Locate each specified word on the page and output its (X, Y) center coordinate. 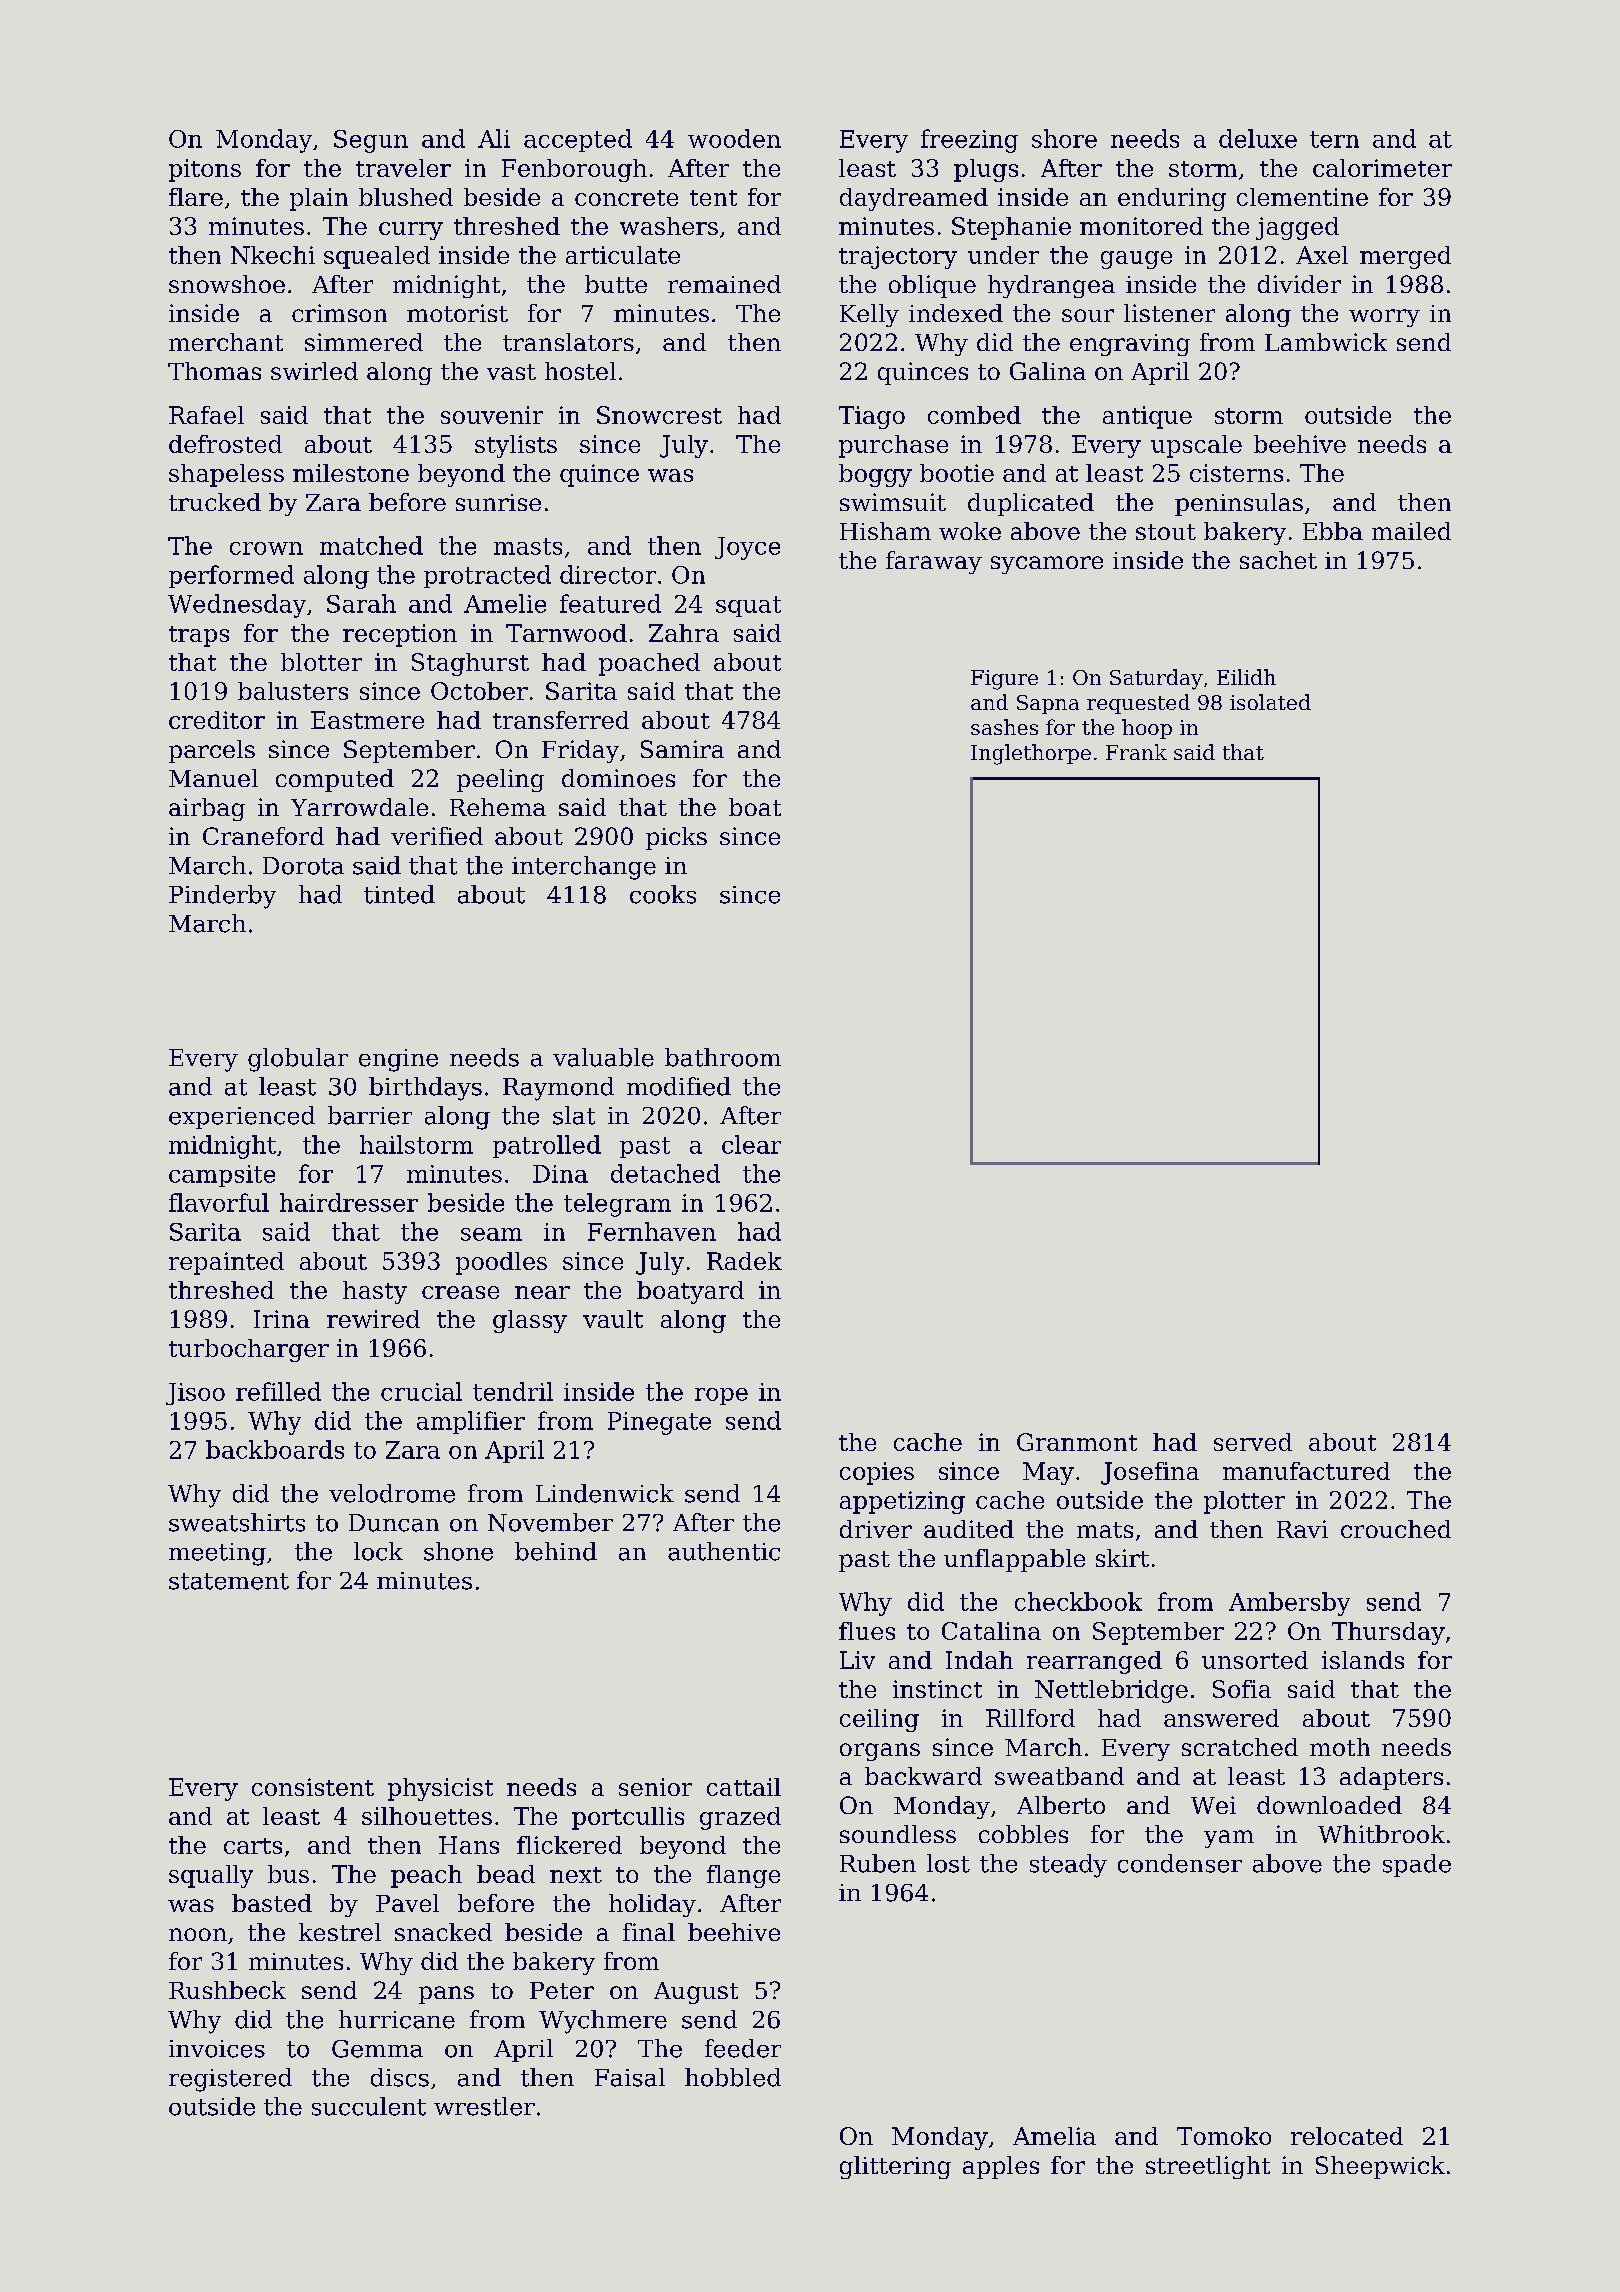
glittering (895, 2167)
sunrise (498, 502)
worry (1384, 318)
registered (230, 2080)
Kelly (869, 315)
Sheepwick (1380, 2167)
